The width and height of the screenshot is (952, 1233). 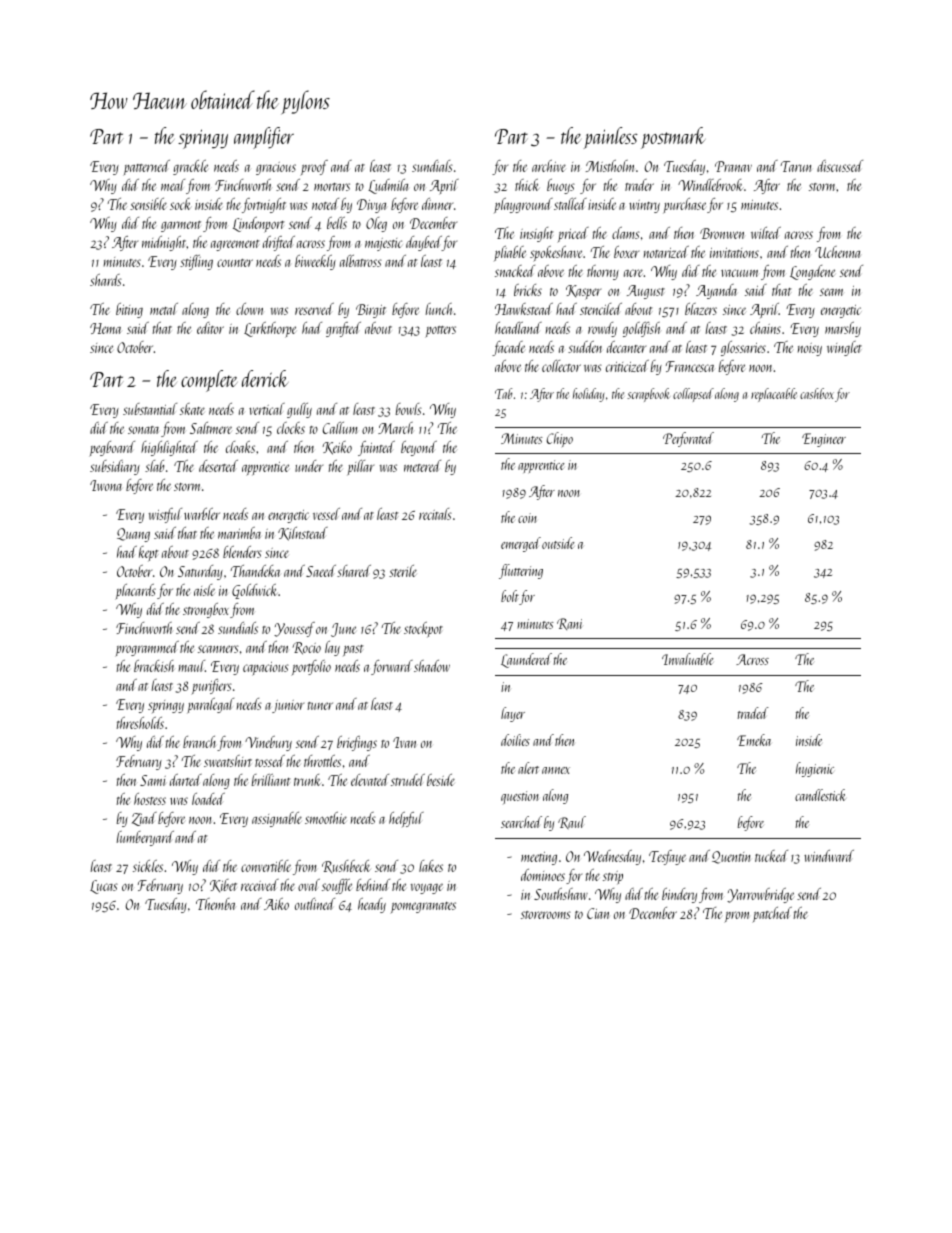 What do you see at coordinates (570, 624) in the screenshot?
I see `Rani` at bounding box center [570, 624].
